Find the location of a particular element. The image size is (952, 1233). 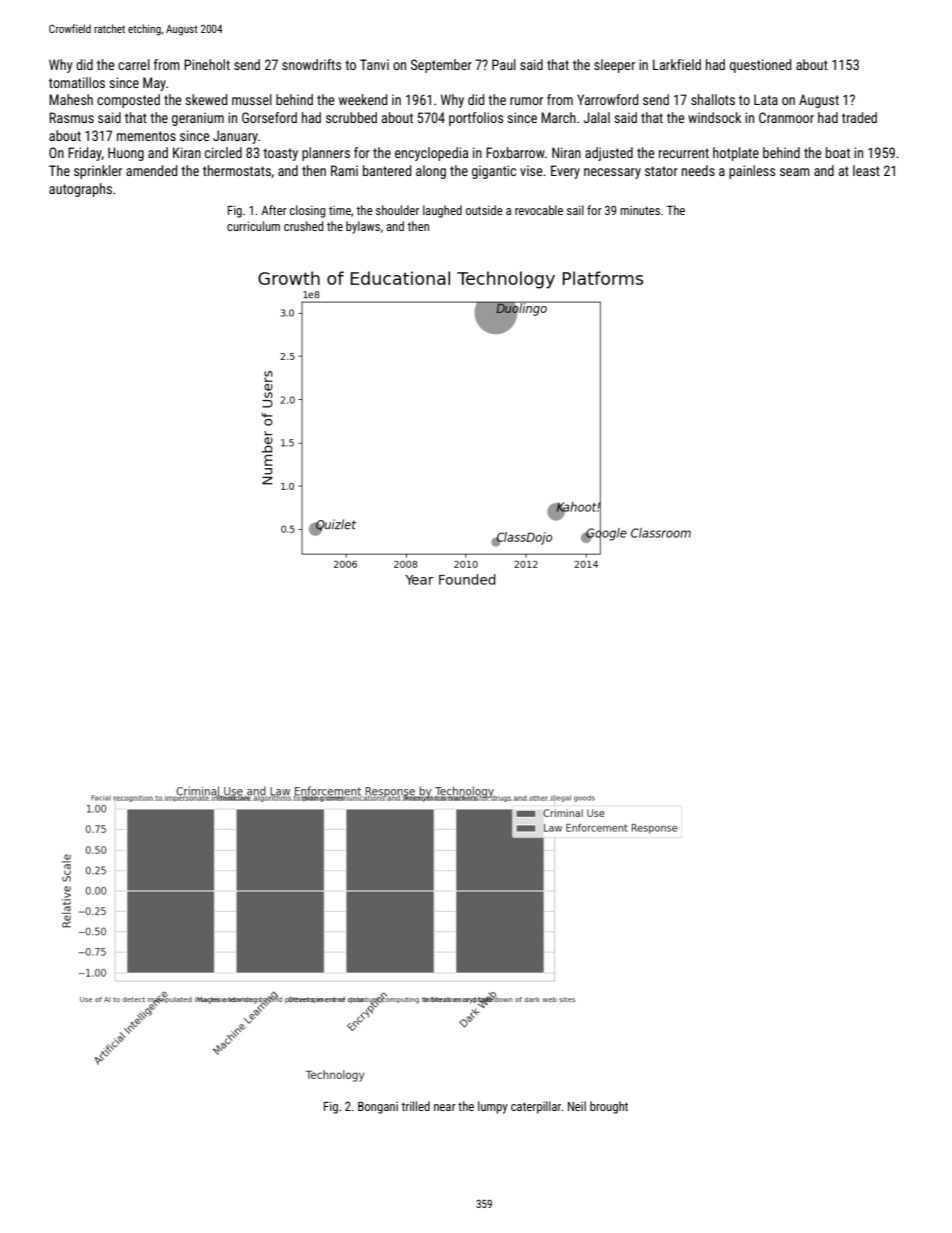

questioned is located at coordinates (760, 66).
